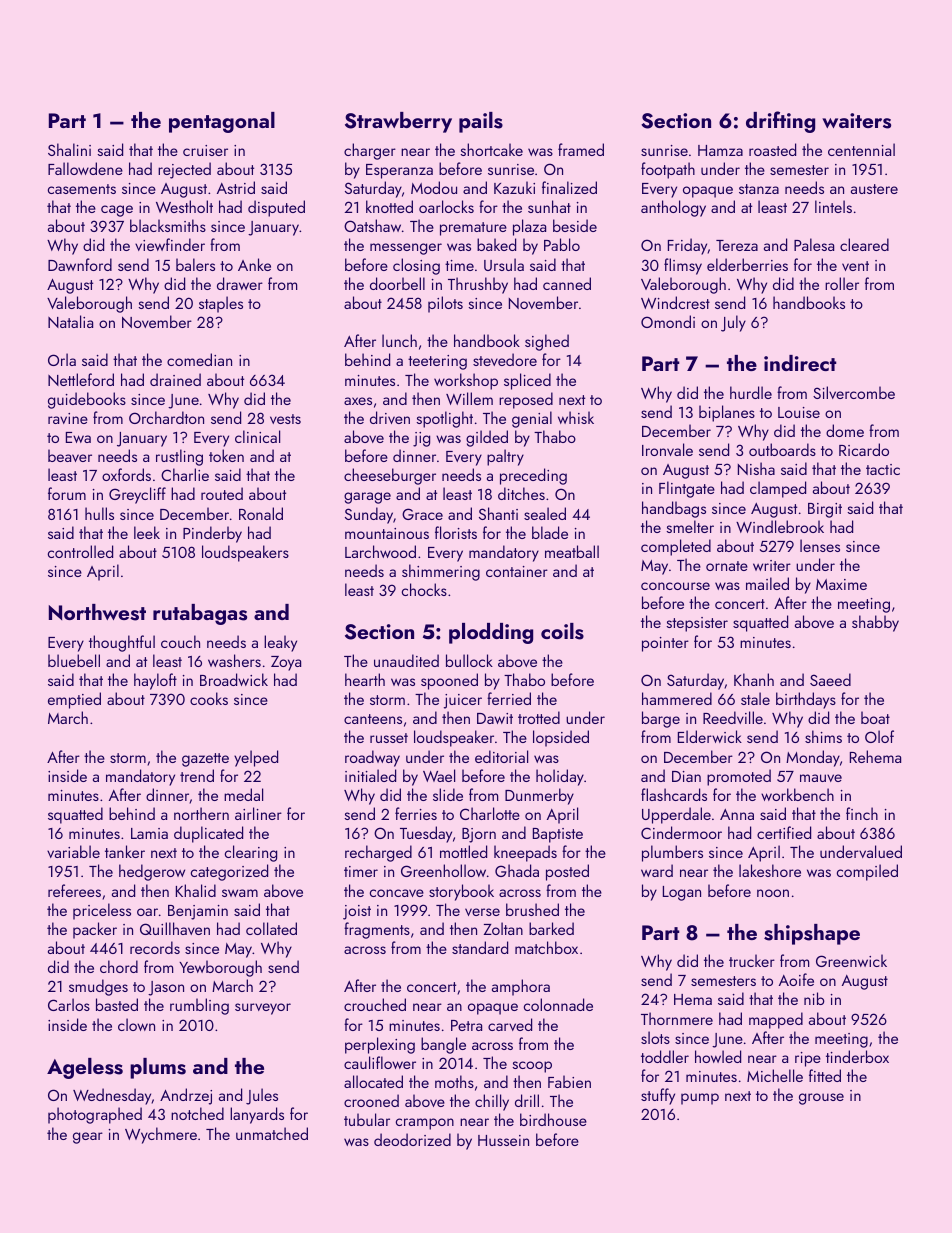 This document has height=1233, width=952. What do you see at coordinates (399, 340) in the document?
I see `lunch` at bounding box center [399, 340].
